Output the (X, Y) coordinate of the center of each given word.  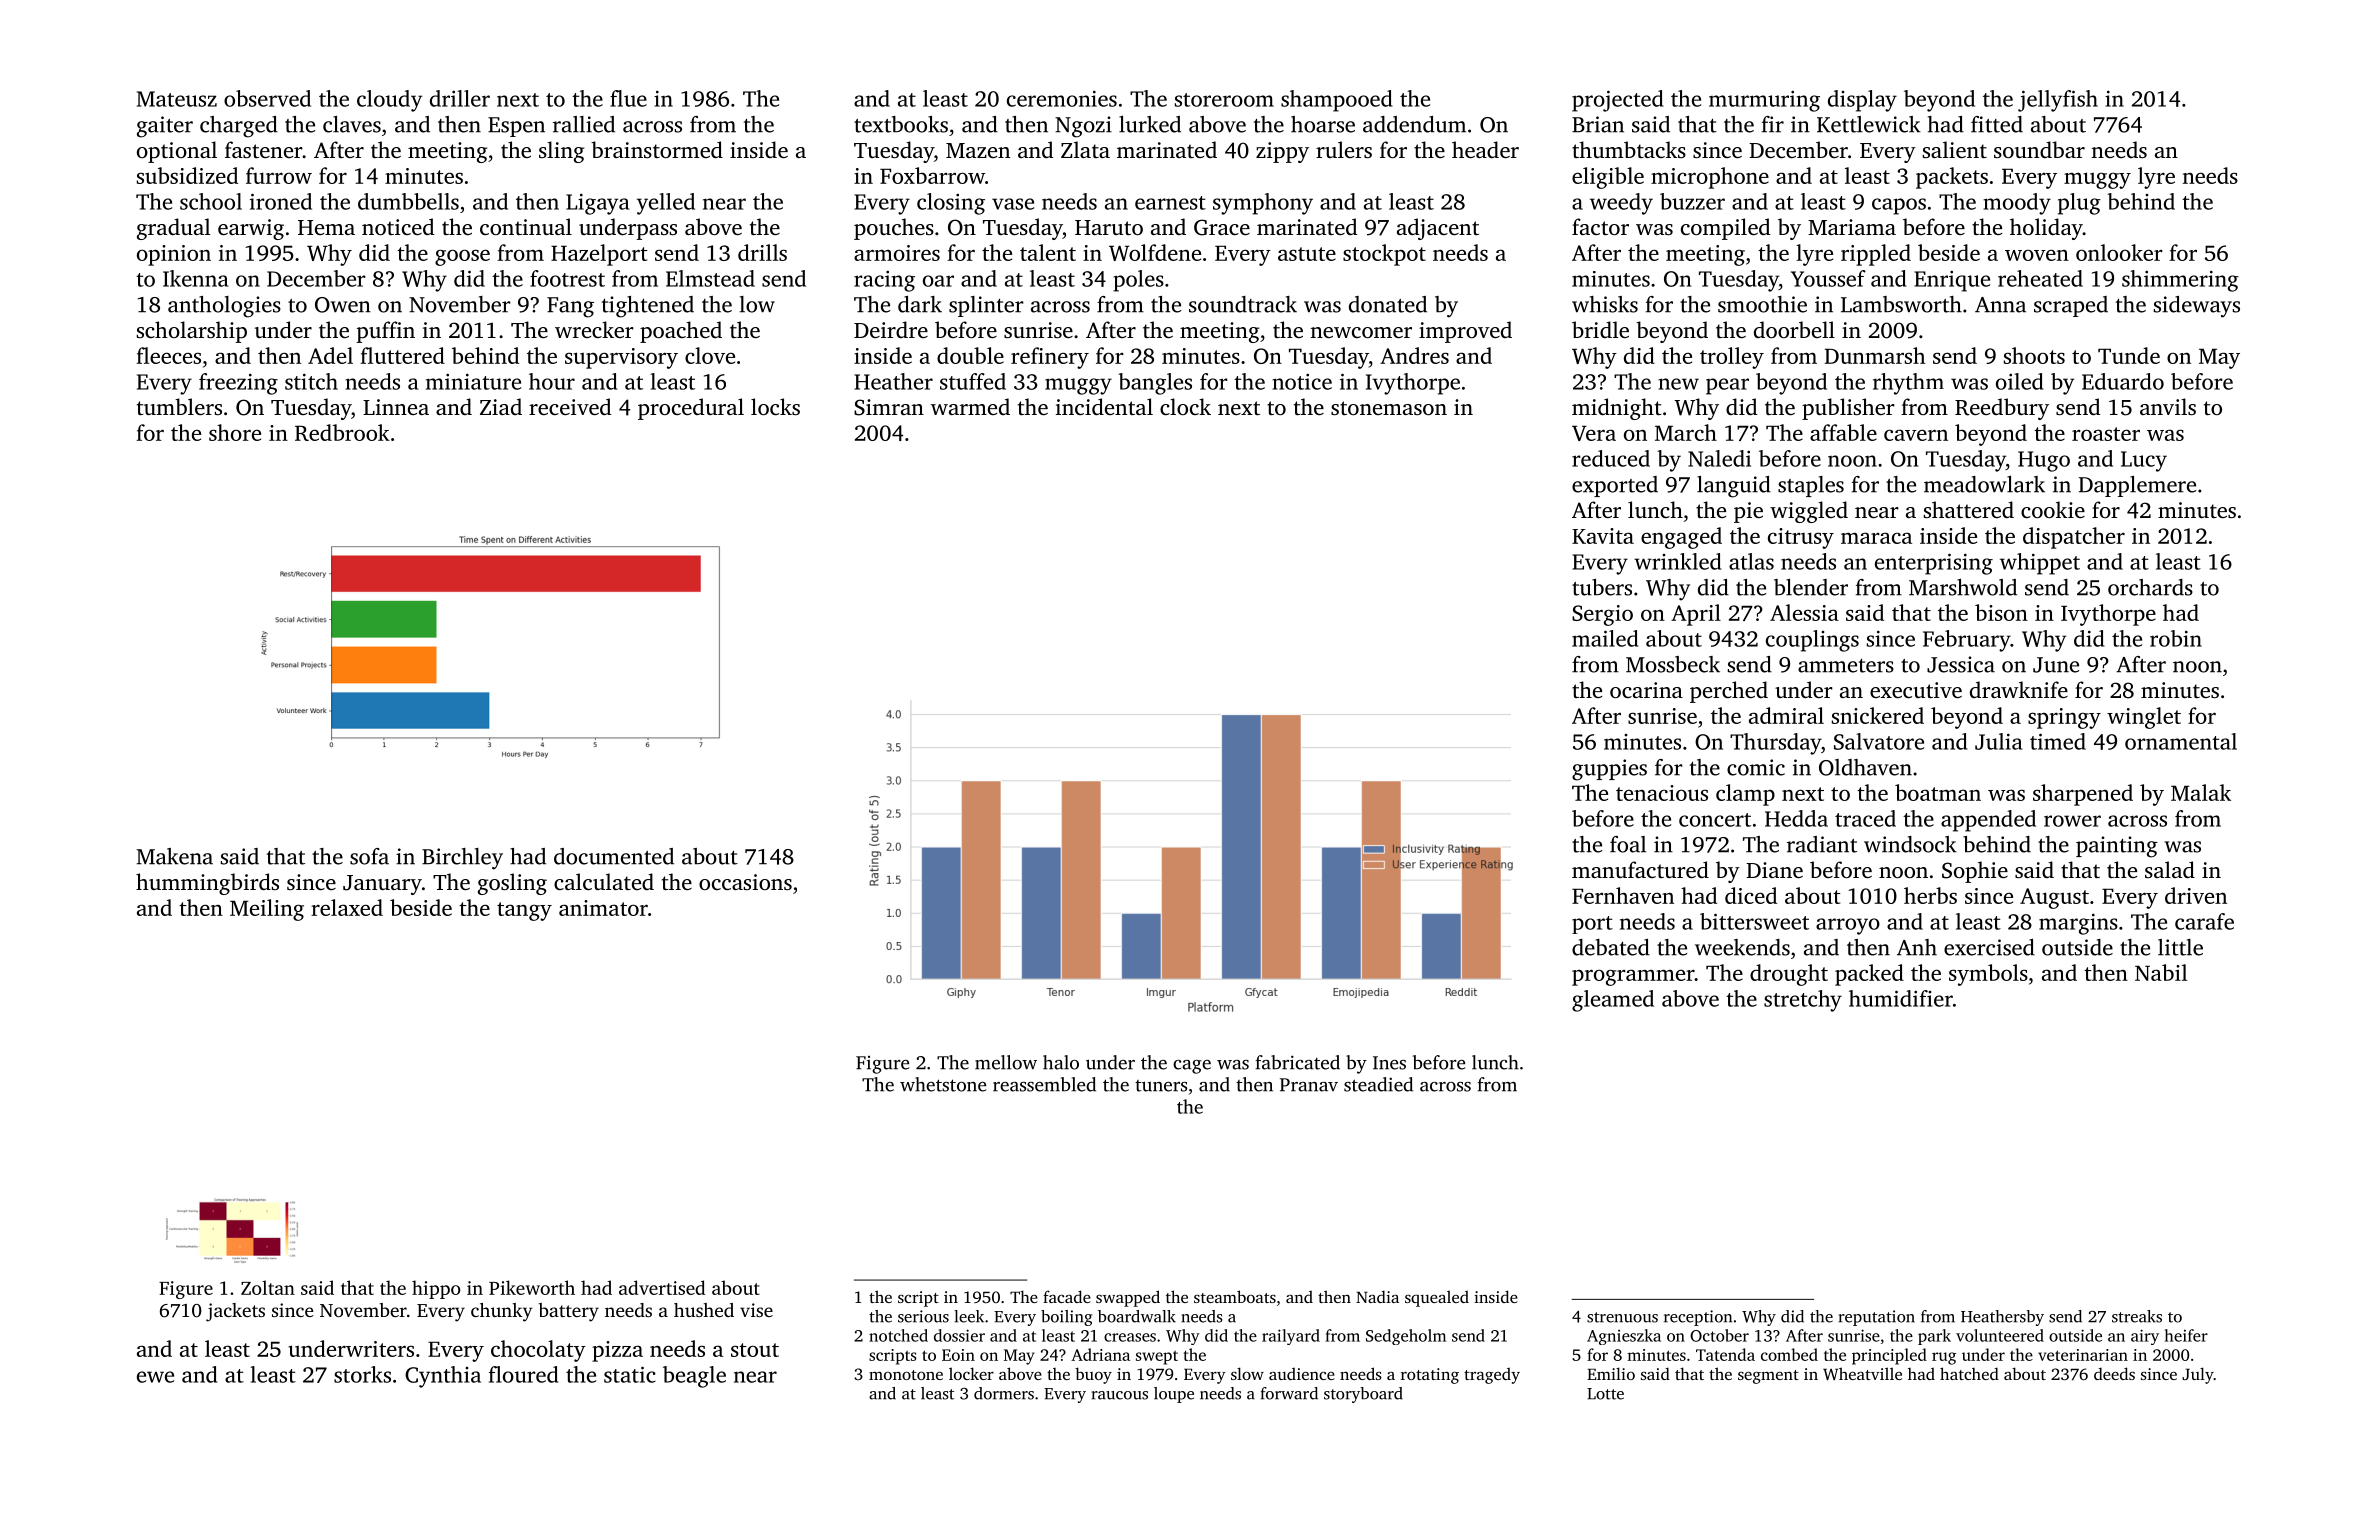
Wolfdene (1155, 252)
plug (2079, 204)
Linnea (396, 407)
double (970, 355)
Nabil (2161, 972)
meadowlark (1984, 484)
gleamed (1613, 1001)
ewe (155, 1377)
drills (762, 252)
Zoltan (268, 1287)
